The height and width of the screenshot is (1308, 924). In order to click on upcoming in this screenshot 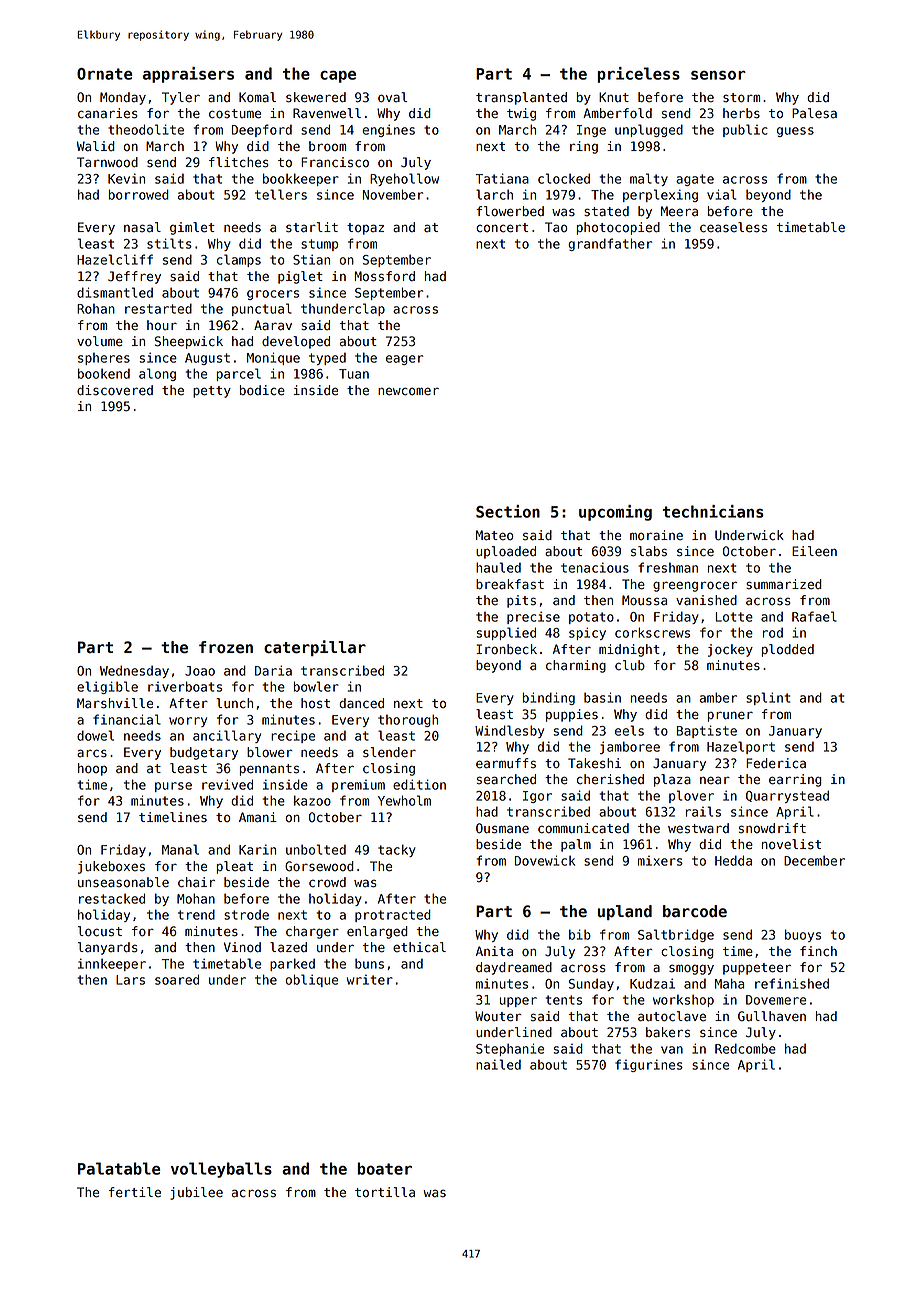, I will do `click(615, 513)`.
